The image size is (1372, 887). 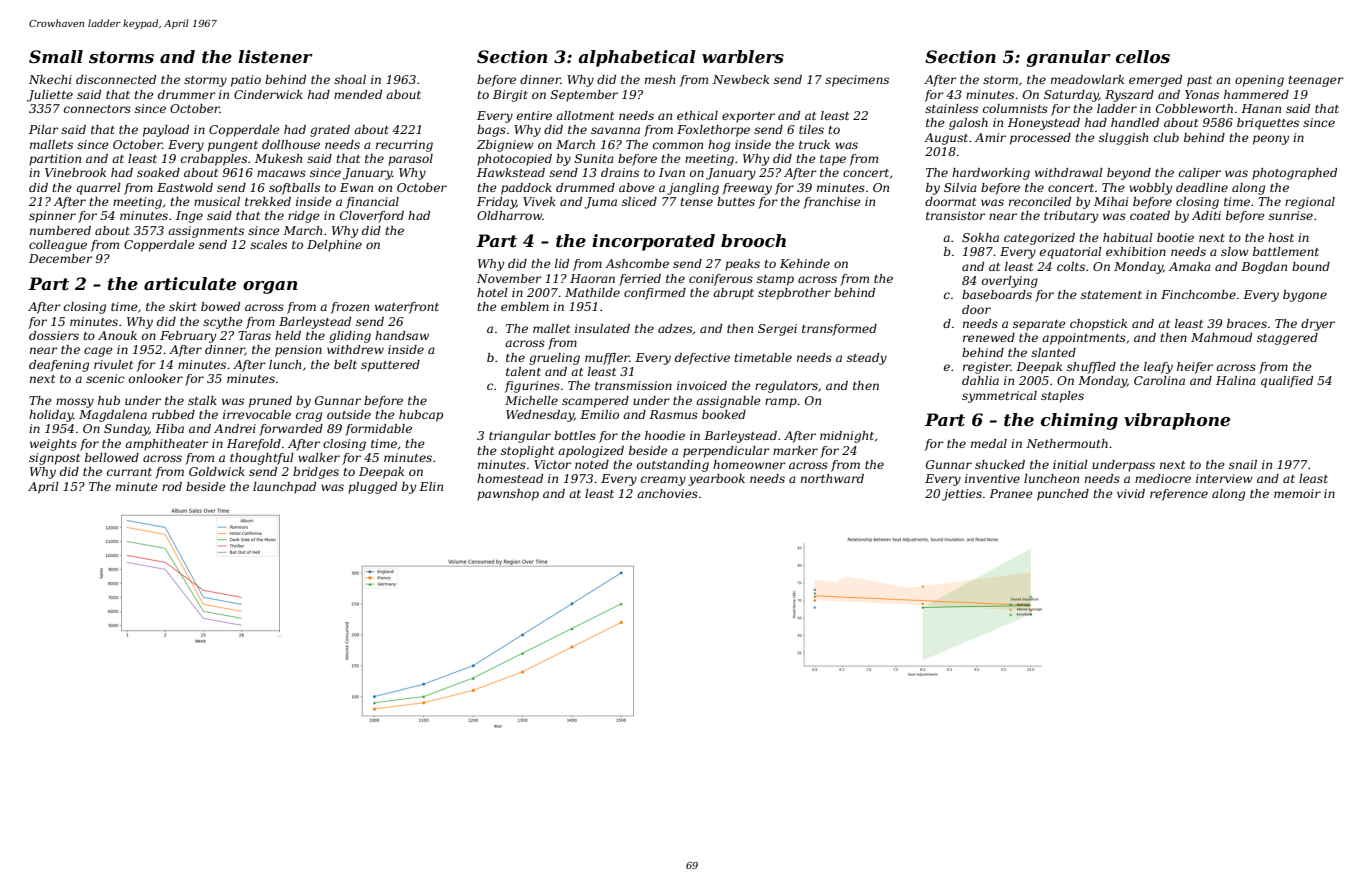 I want to click on jetties, so click(x=962, y=495).
